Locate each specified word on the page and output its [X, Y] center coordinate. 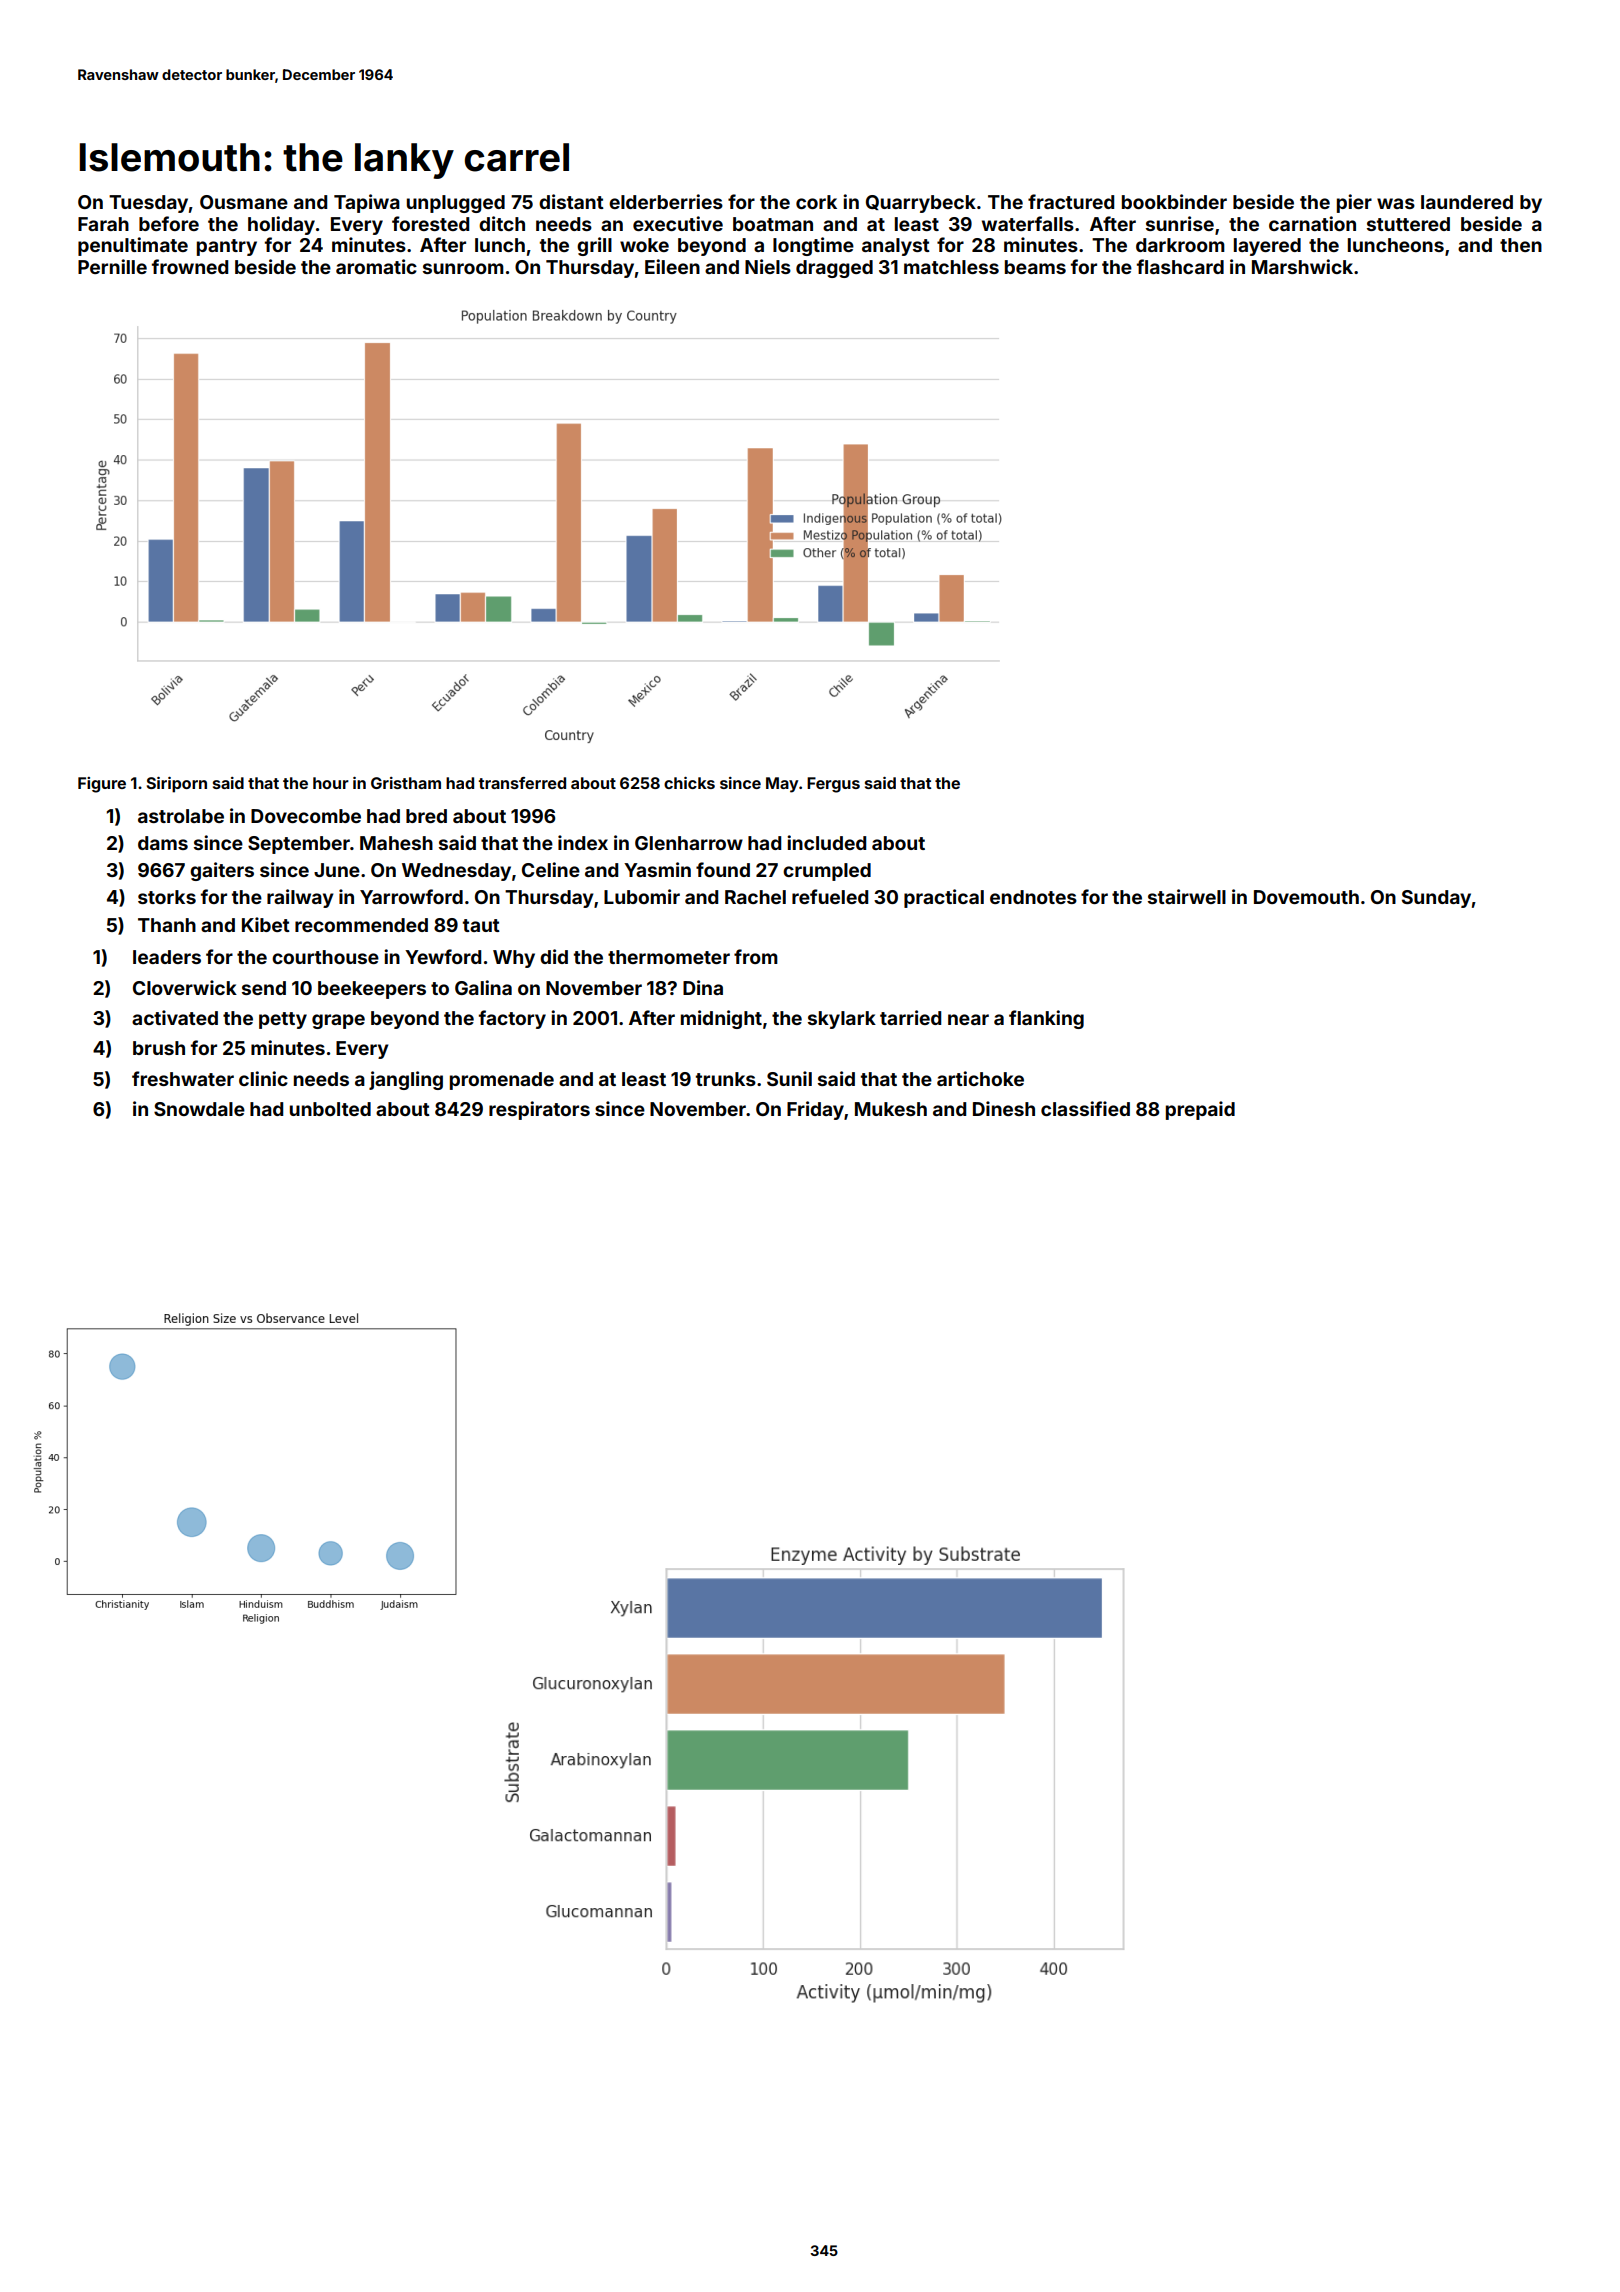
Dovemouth [1306, 897]
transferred [522, 783]
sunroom [463, 268]
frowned [190, 266]
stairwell [1187, 896]
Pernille [112, 266]
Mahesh [396, 843]
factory [512, 1019]
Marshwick [1302, 266]
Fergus [833, 785]
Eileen [672, 266]
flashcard [1180, 266]
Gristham [406, 783]
